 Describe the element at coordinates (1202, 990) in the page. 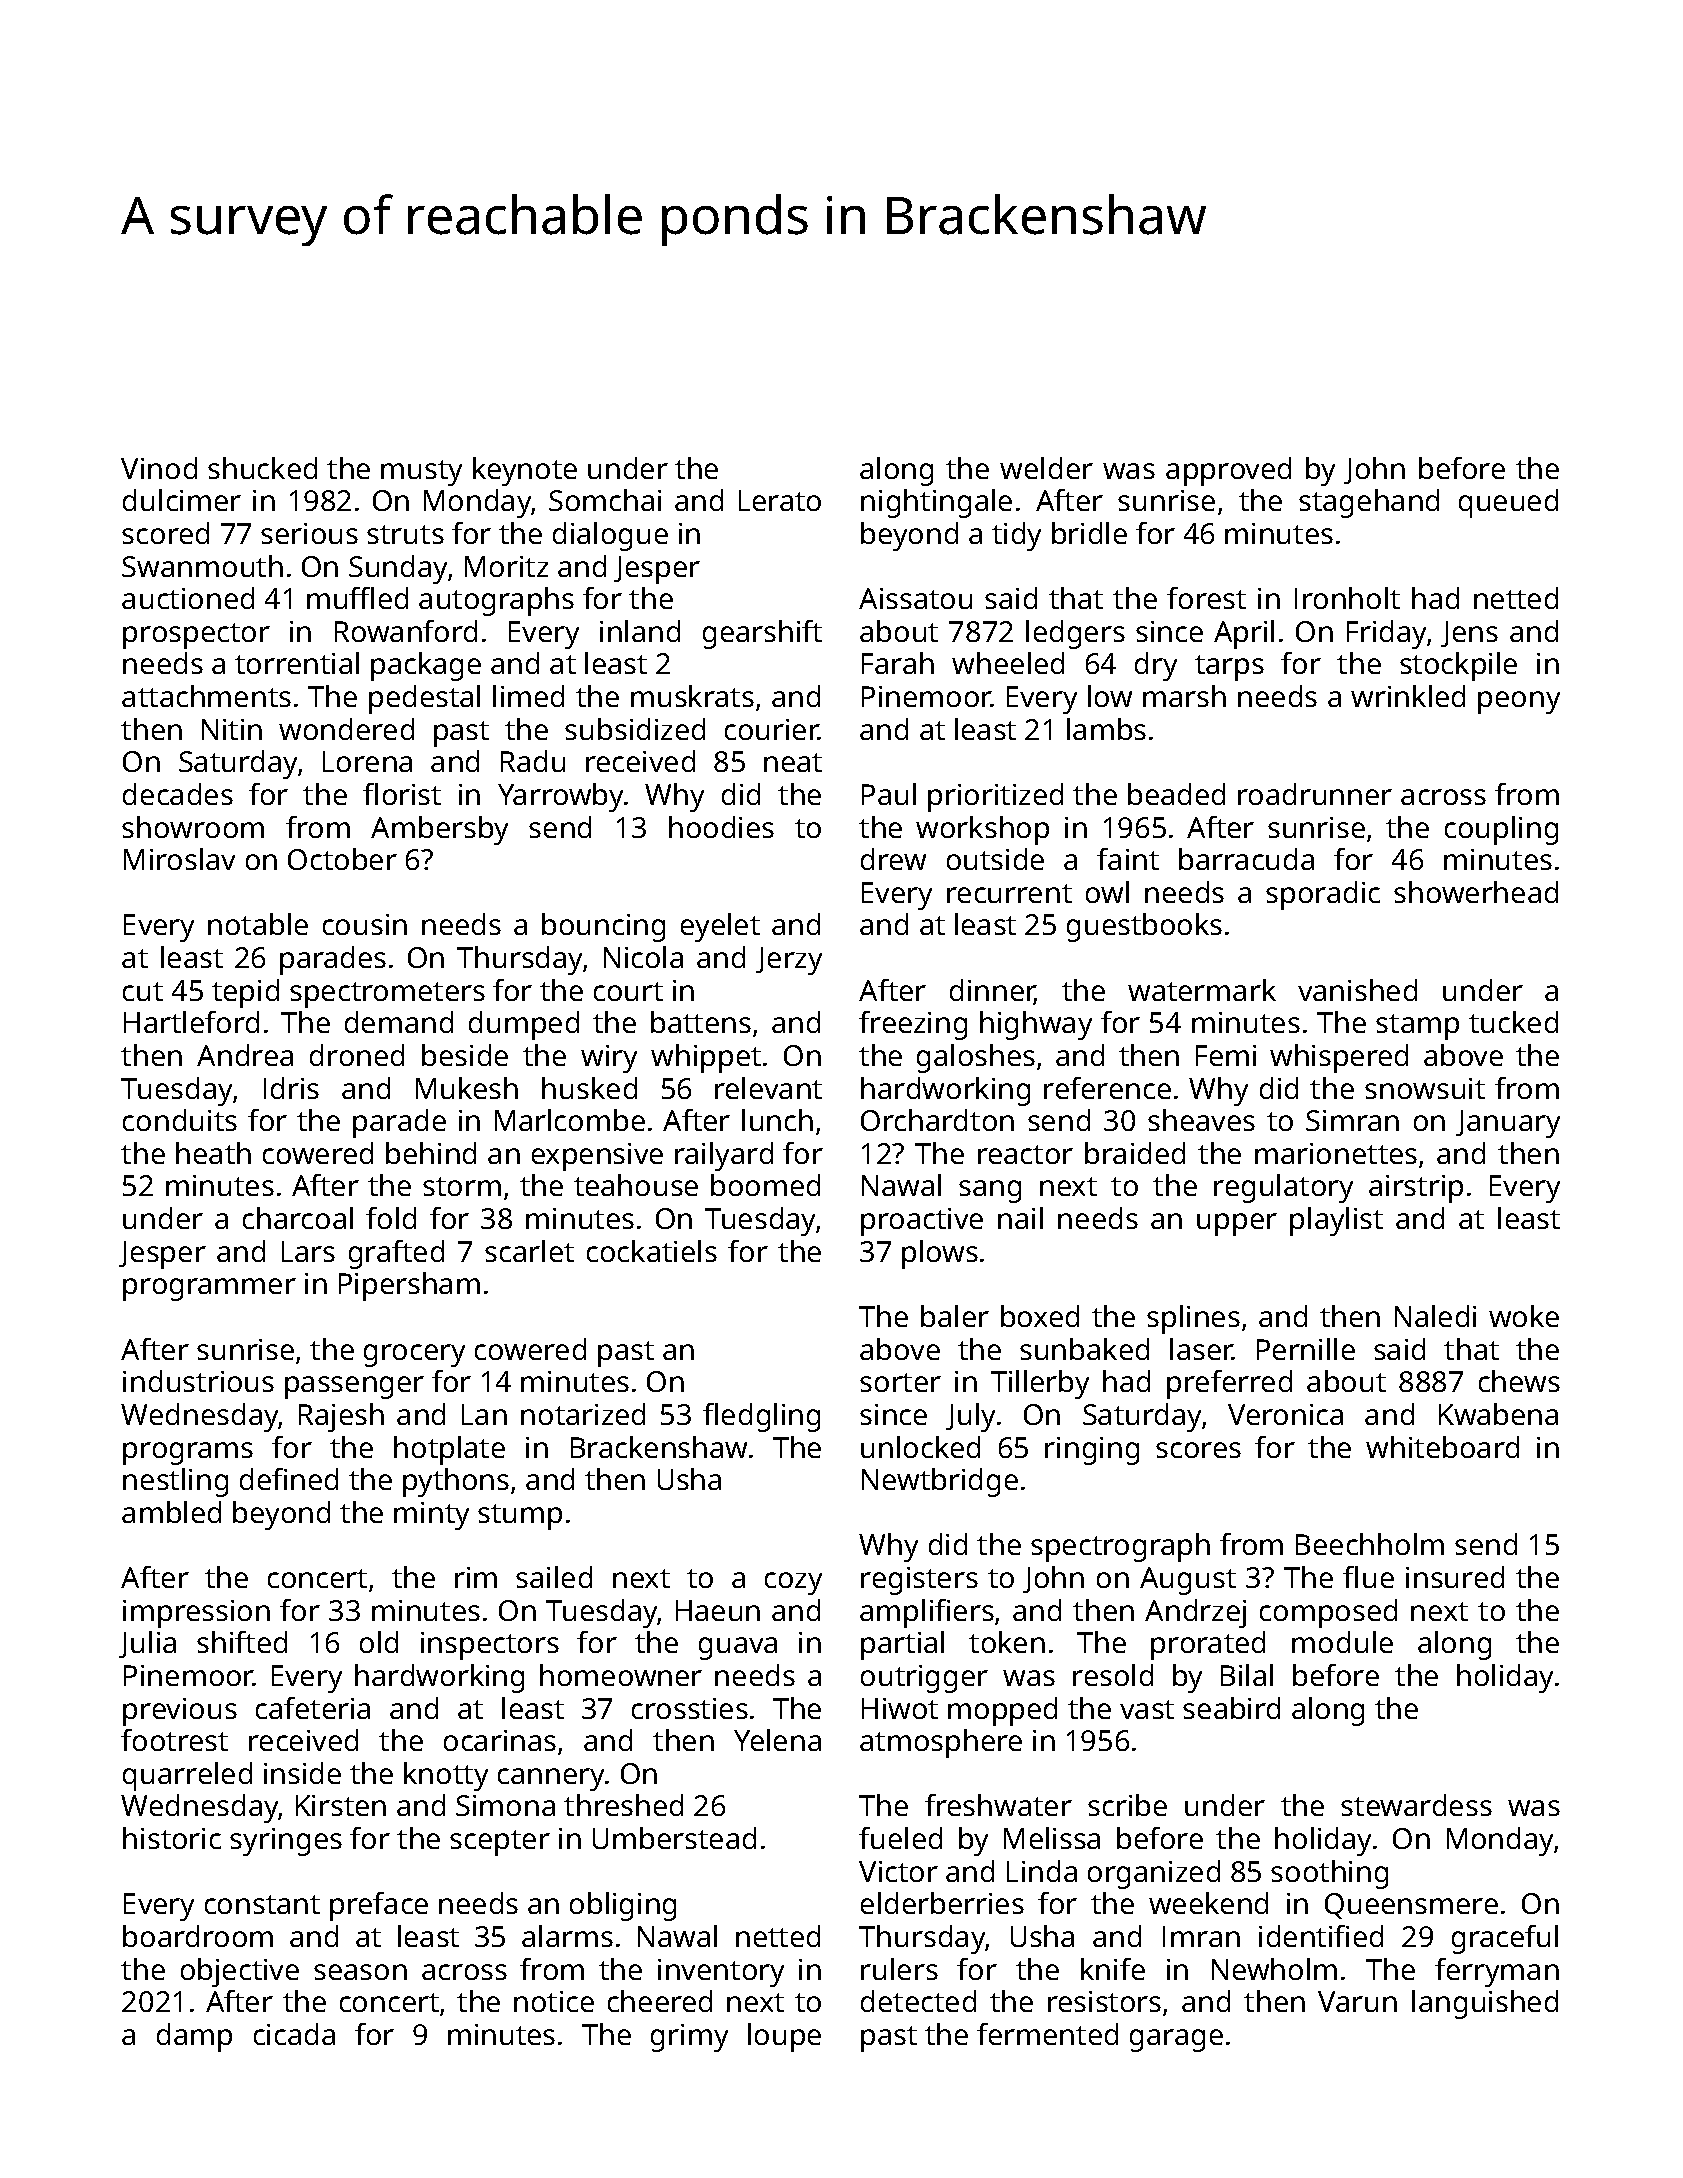

I see `watermark` at that location.
